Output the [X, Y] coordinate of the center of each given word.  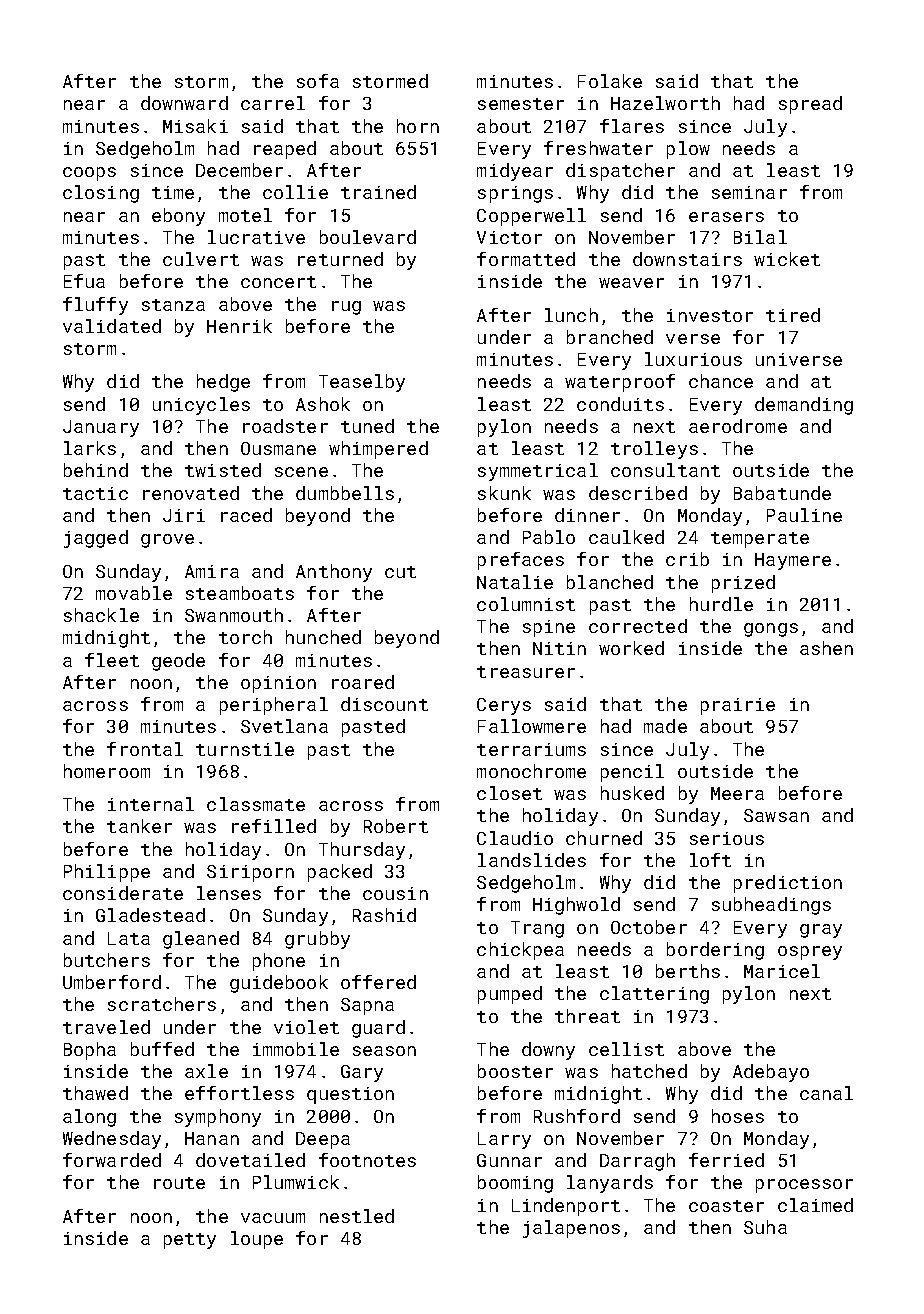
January [101, 428]
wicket [787, 259]
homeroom [107, 771]
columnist [526, 604]
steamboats [240, 593]
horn [418, 126]
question [350, 1095]
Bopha [90, 1051]
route [179, 1183]
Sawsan [776, 815]
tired [793, 315]
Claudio [515, 838]
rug [346, 308]
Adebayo [771, 1073]
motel [245, 215]
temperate [760, 540]
